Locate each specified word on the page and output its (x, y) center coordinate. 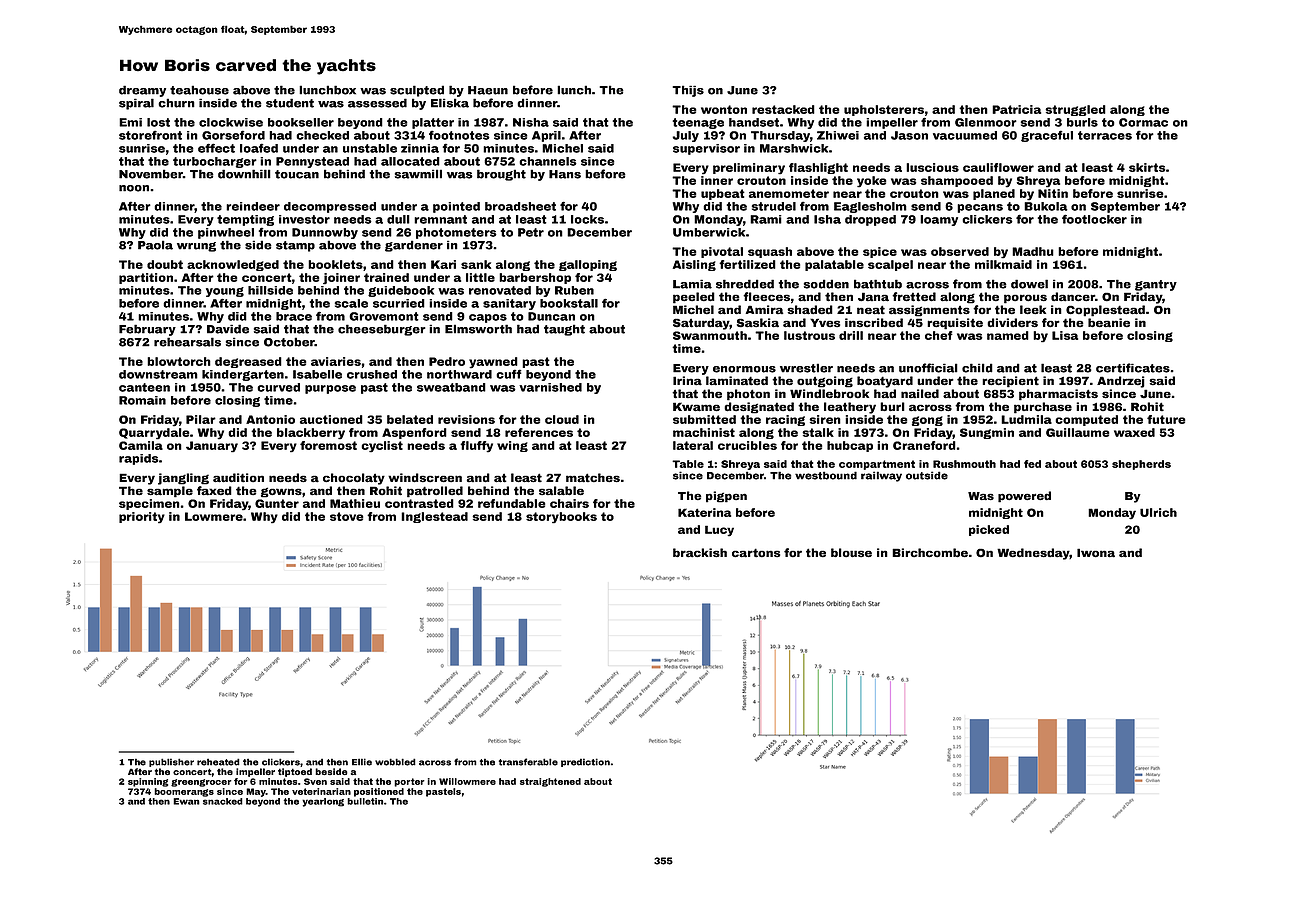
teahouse (199, 90)
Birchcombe (930, 552)
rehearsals (187, 342)
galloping (588, 265)
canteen (144, 387)
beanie (1109, 323)
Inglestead (434, 517)
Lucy (719, 530)
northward (459, 374)
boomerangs (184, 792)
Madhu (1033, 251)
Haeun (488, 90)
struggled (1075, 110)
